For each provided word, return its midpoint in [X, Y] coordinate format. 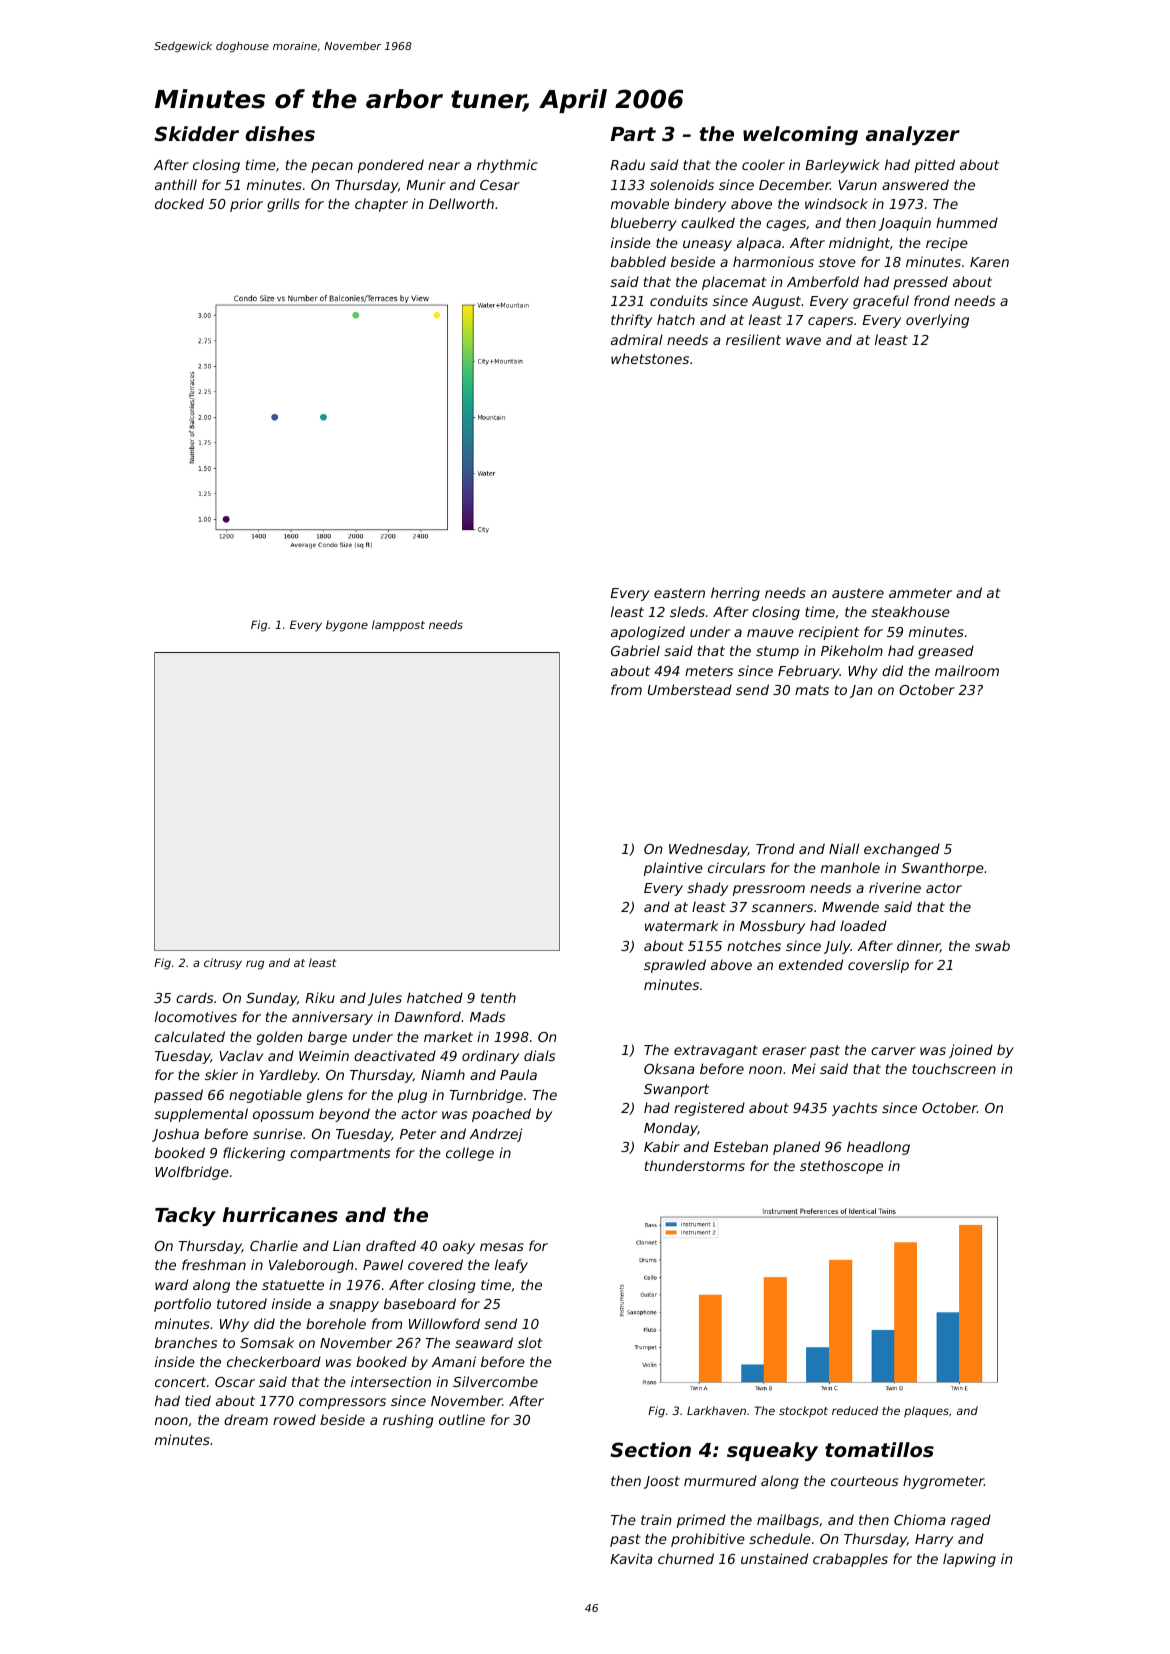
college [470, 1154]
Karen [989, 262]
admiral [637, 339]
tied [198, 1400]
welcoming [800, 135]
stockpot [803, 1412]
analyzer [913, 135]
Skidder [196, 133]
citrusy [223, 964]
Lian [347, 1245]
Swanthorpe [943, 869]
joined [971, 1051]
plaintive [673, 869]
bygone [347, 626]
